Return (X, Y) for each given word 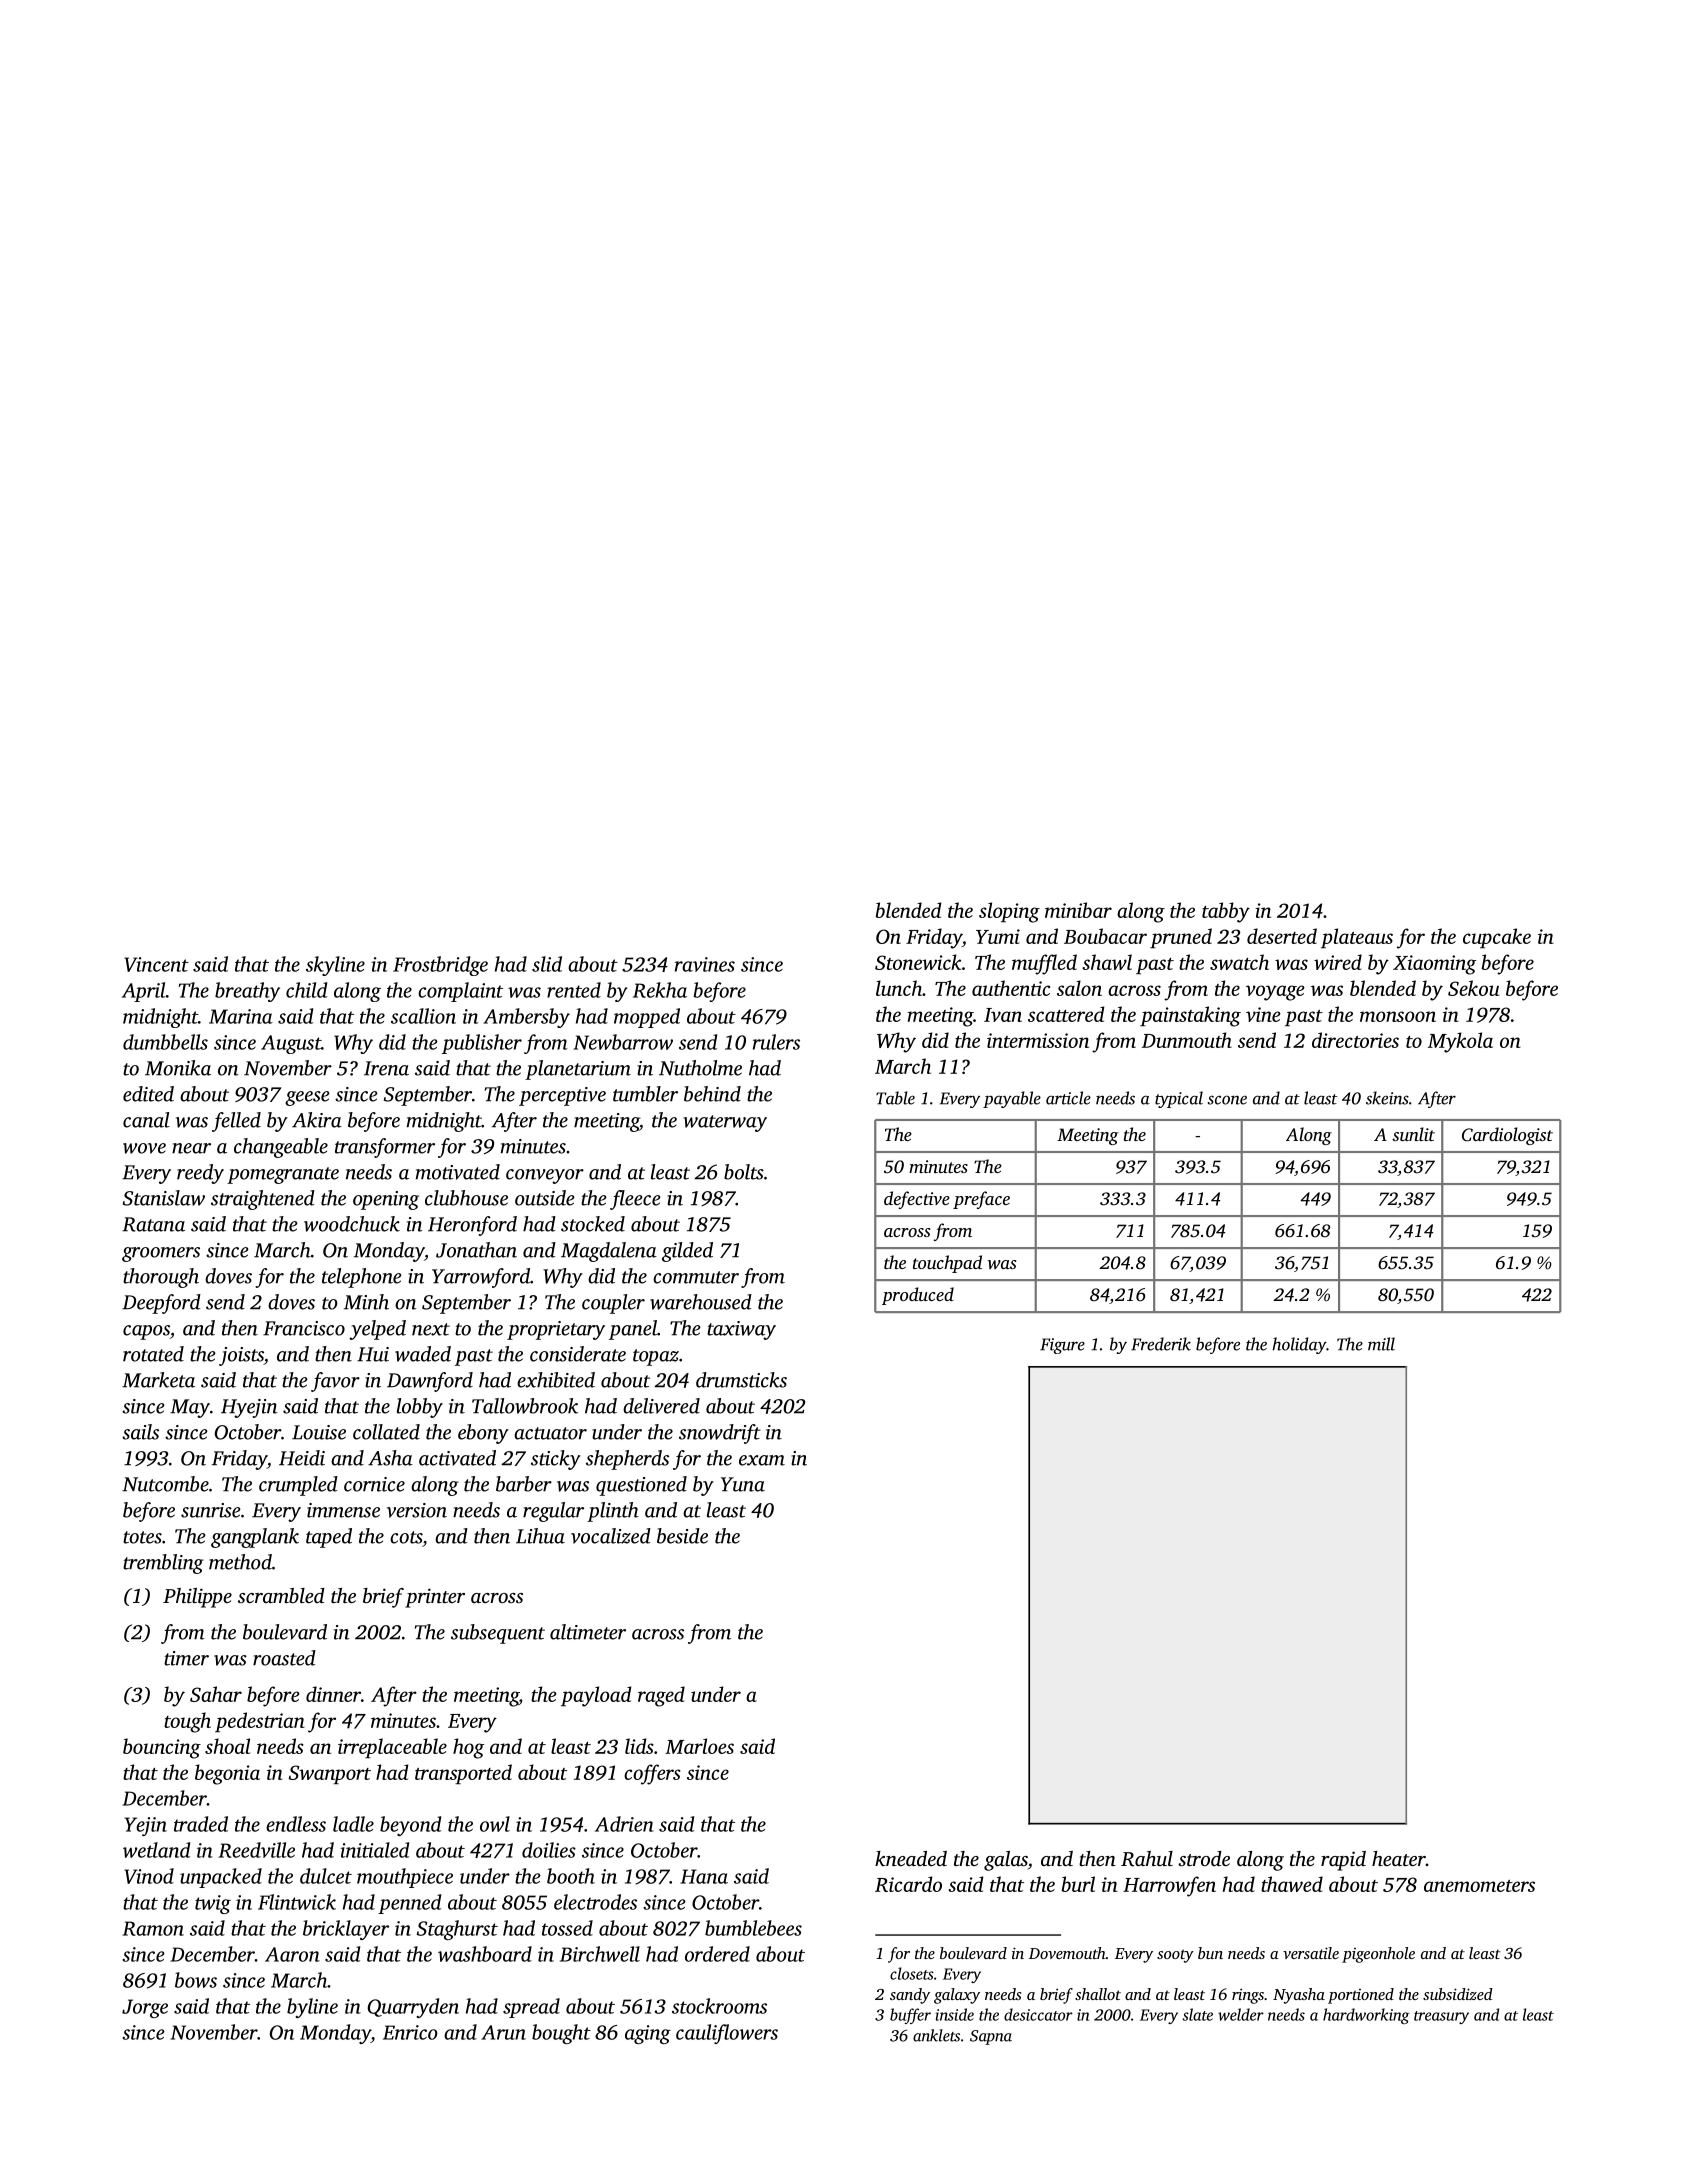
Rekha (660, 990)
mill (1381, 1344)
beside (682, 1536)
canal (146, 1120)
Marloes (699, 1746)
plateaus (1357, 938)
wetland (156, 1850)
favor (335, 1382)
